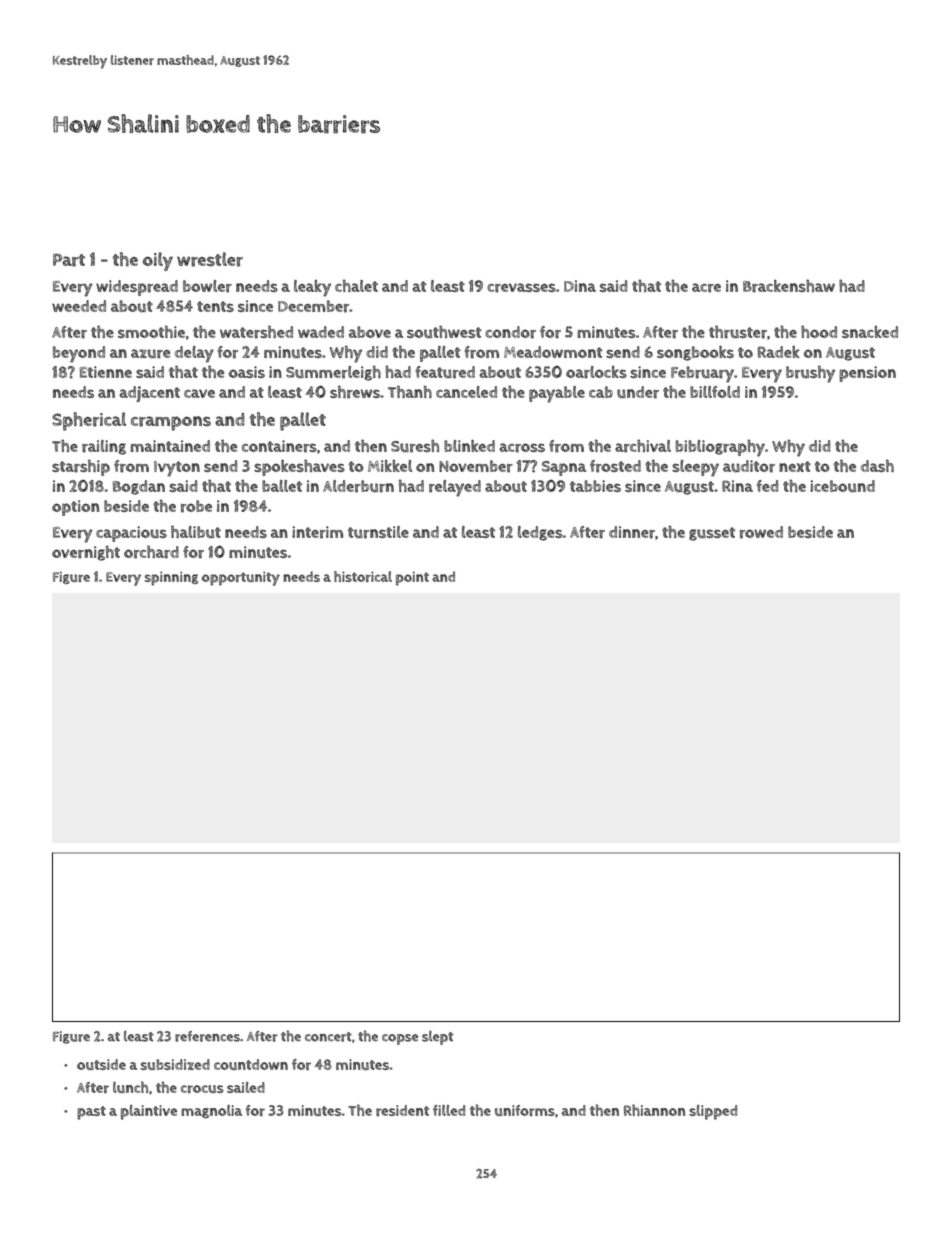 The height and width of the screenshot is (1233, 952). I want to click on copse, so click(400, 1039).
